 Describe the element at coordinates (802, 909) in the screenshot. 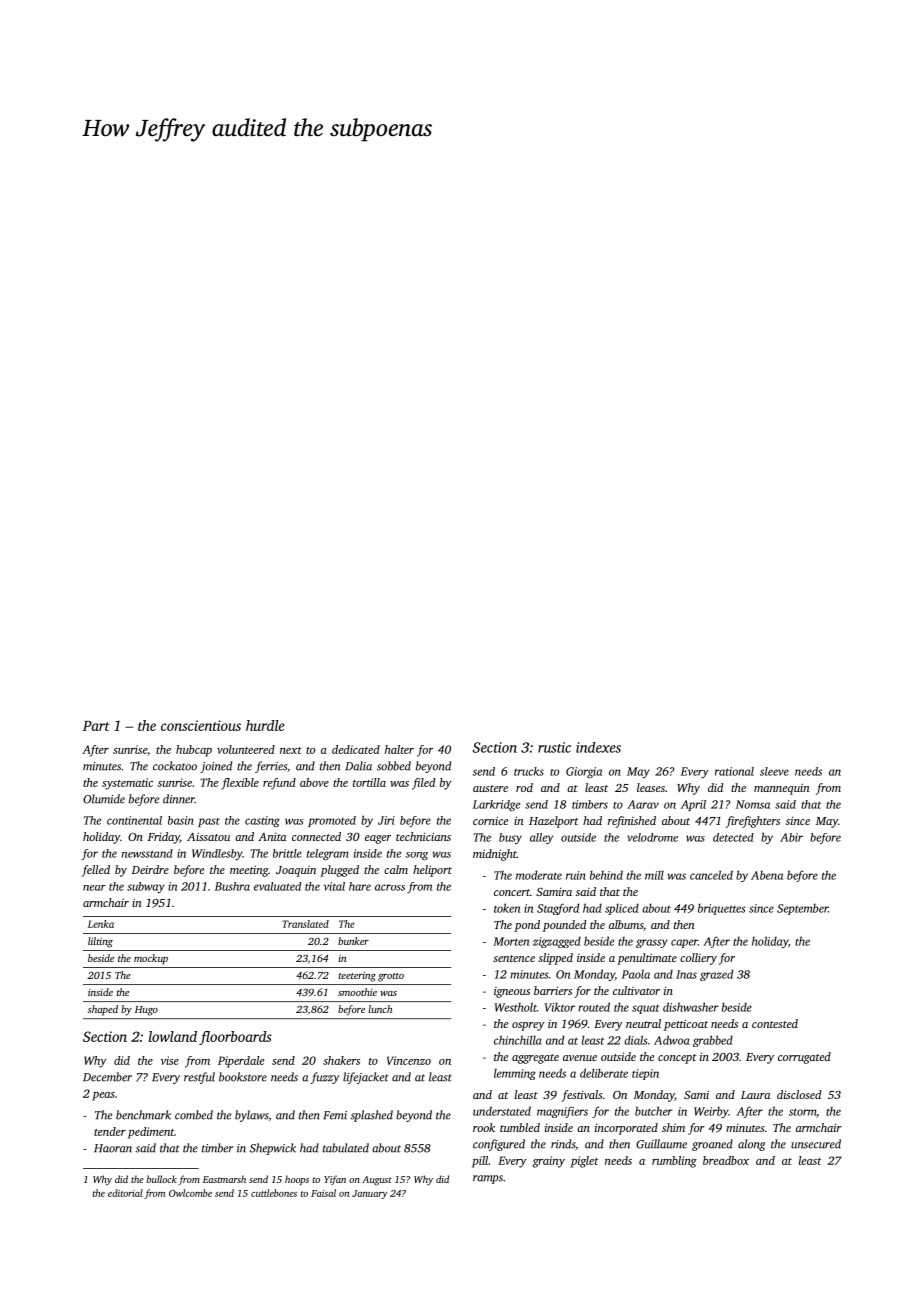

I see `September` at that location.
